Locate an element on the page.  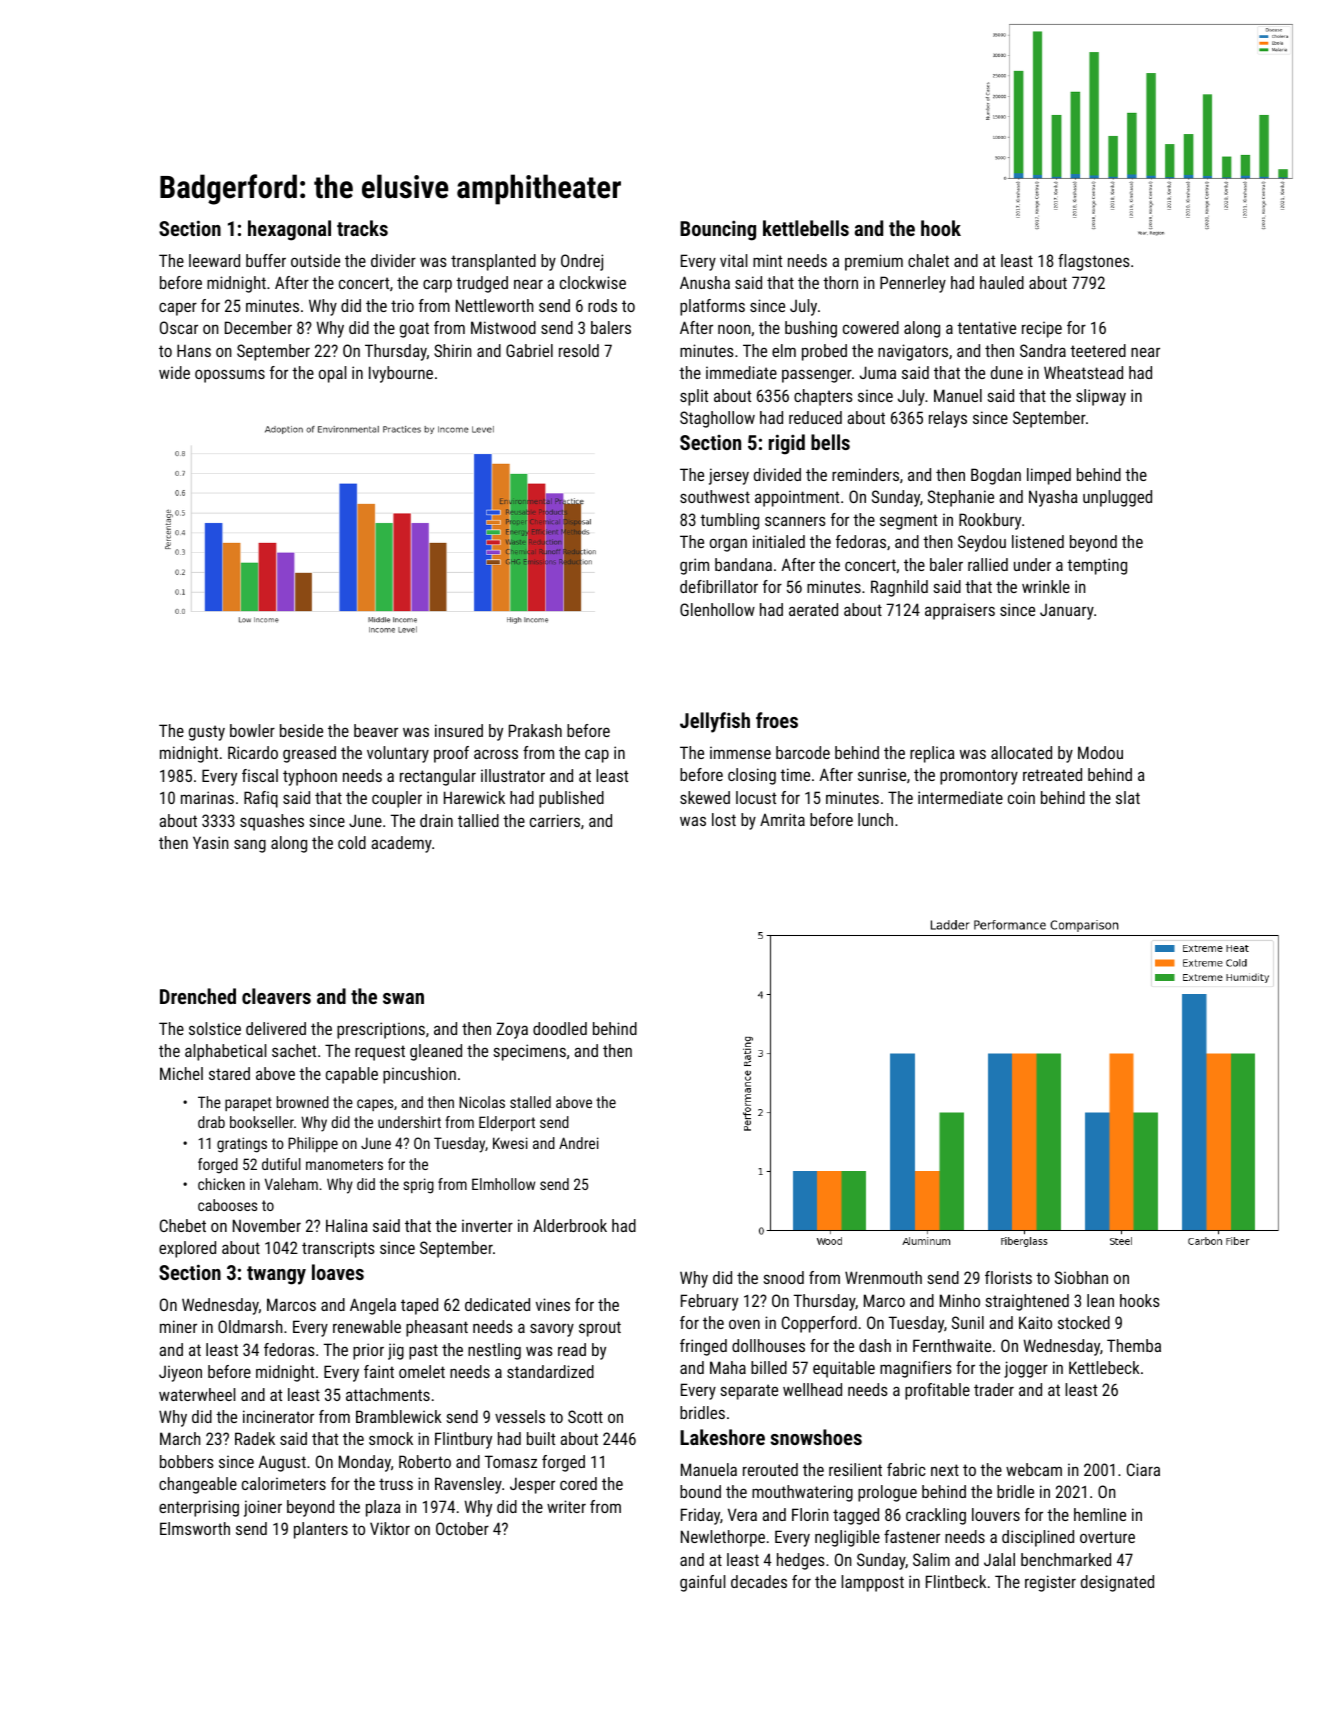
Bouncing is located at coordinates (718, 231).
